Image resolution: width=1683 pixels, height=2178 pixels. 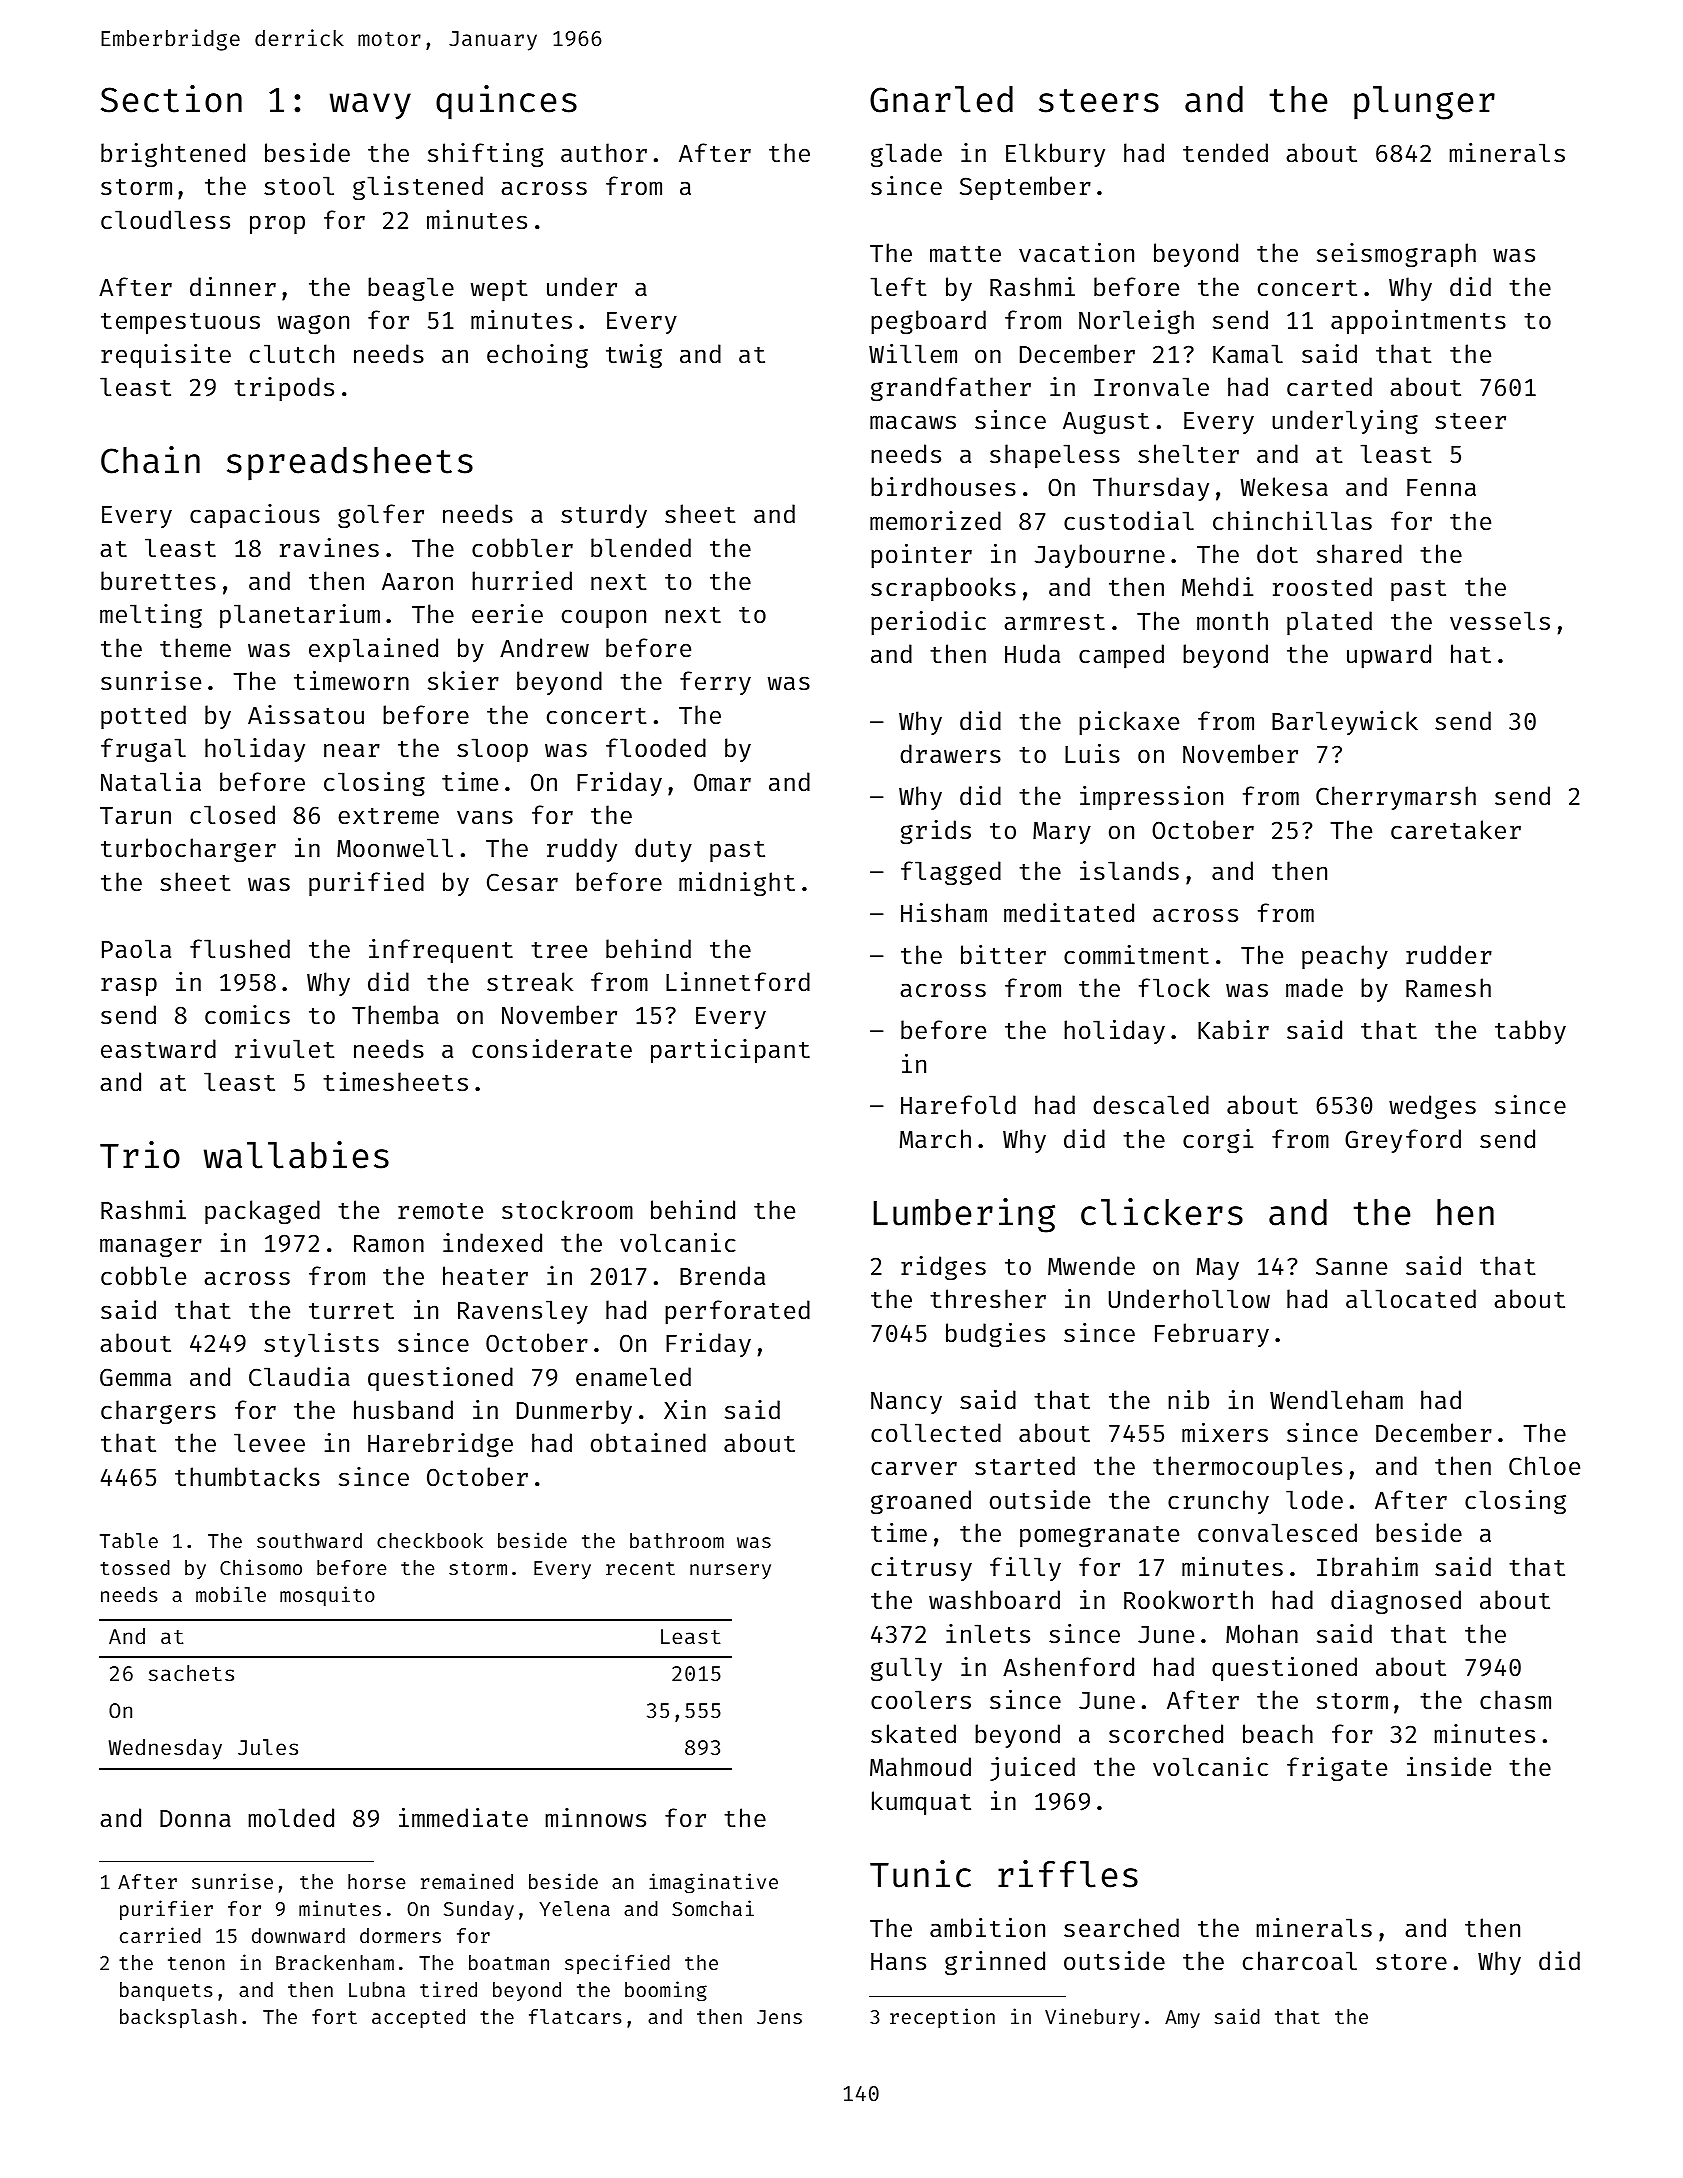 What do you see at coordinates (191, 1673) in the screenshot?
I see `sachets` at bounding box center [191, 1673].
